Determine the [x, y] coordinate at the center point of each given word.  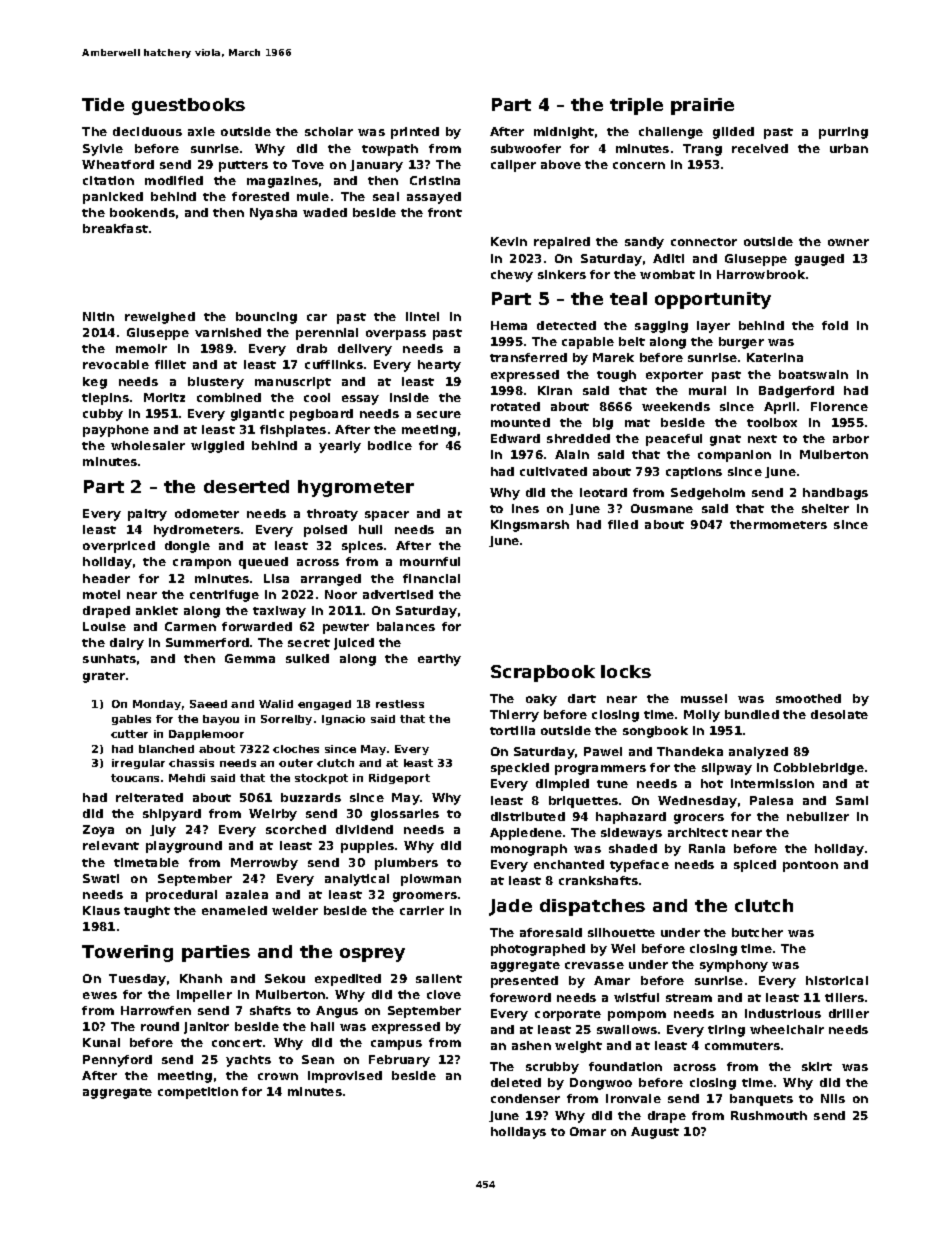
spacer [387, 516]
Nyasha [273, 214]
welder [295, 910]
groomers [425, 897]
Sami [852, 800]
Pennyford [117, 1061]
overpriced [119, 547]
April [779, 408]
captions [694, 473]
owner [848, 242]
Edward [515, 438]
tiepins [105, 399]
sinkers [562, 274]
